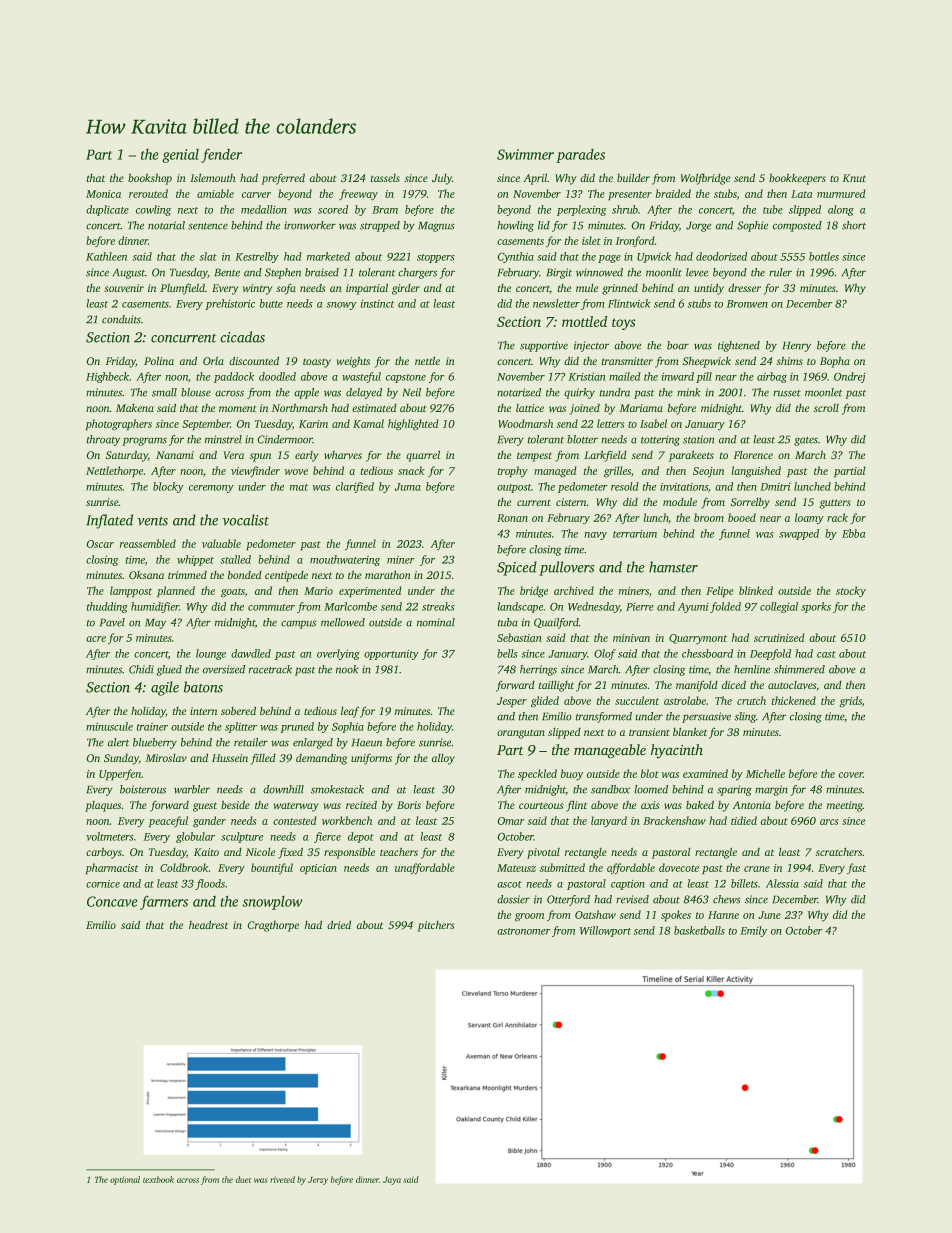 The image size is (952, 1233). Describe the element at coordinates (106, 256) in the page. I see `Kathleen` at that location.
